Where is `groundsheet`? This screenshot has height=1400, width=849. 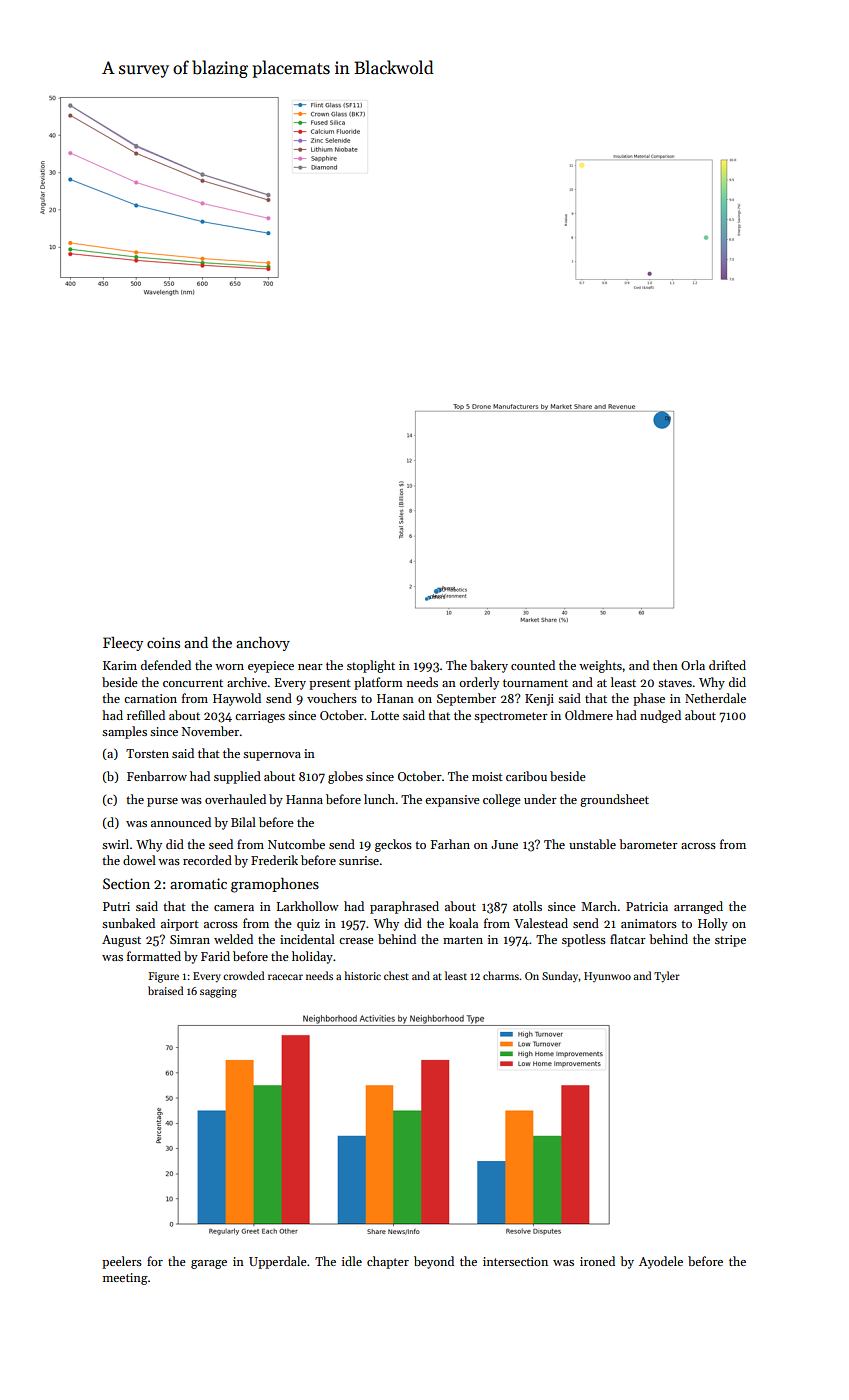 groundsheet is located at coordinates (614, 800).
